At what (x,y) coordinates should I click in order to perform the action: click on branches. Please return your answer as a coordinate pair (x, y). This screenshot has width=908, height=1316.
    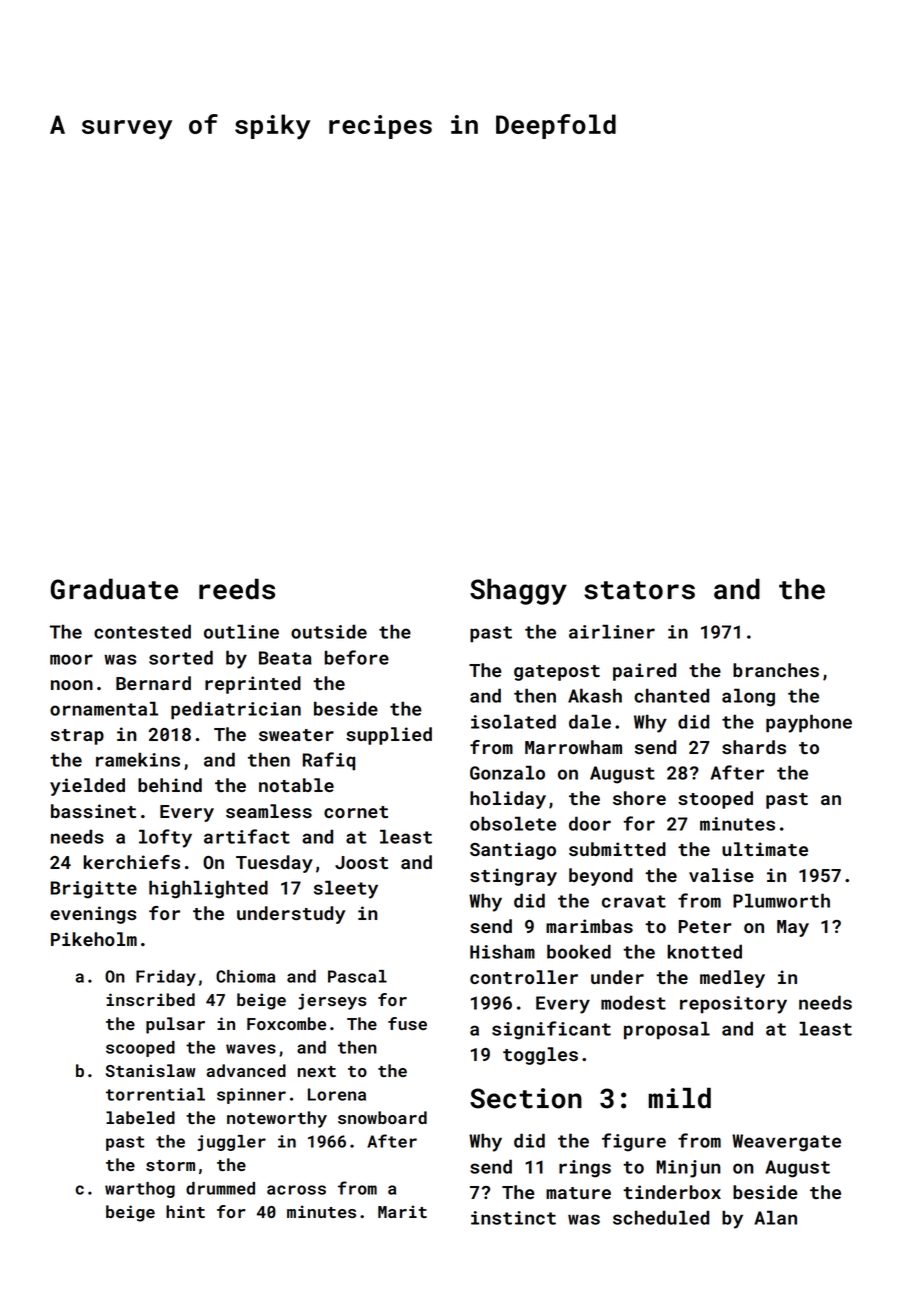
    Looking at the image, I should click on (776, 670).
